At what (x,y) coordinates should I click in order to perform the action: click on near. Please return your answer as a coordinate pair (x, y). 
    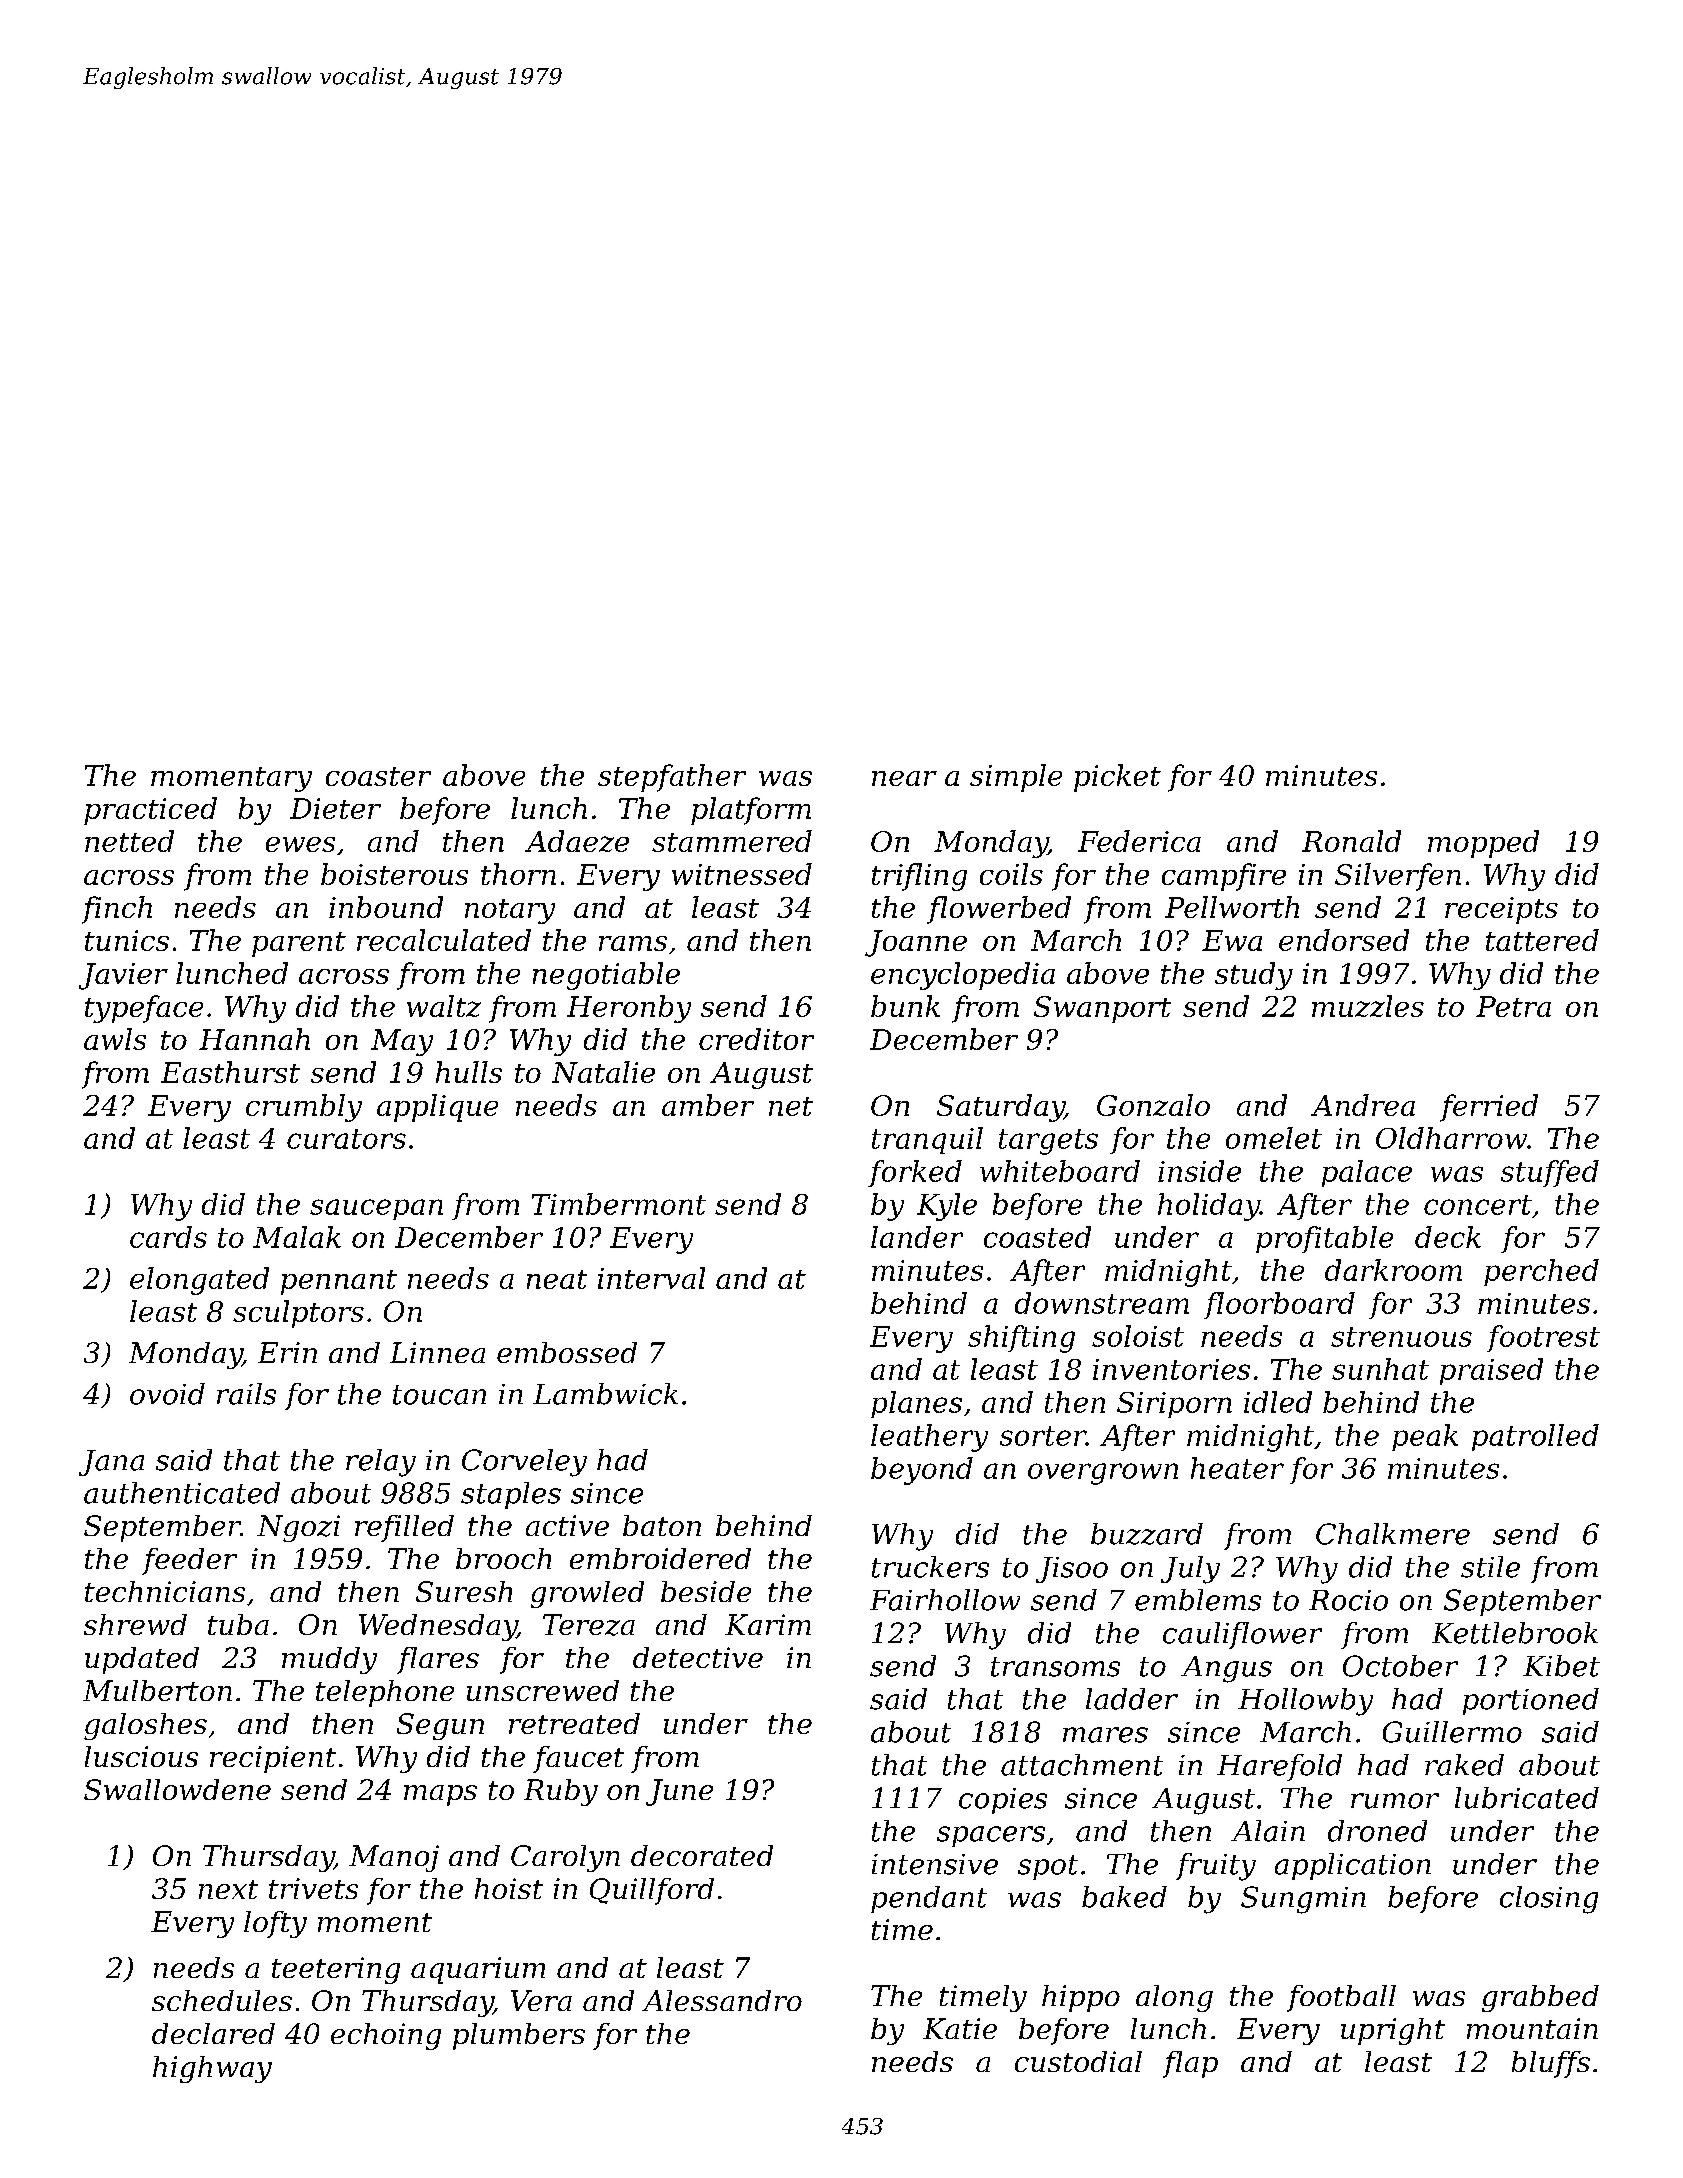
    Looking at the image, I should click on (904, 778).
